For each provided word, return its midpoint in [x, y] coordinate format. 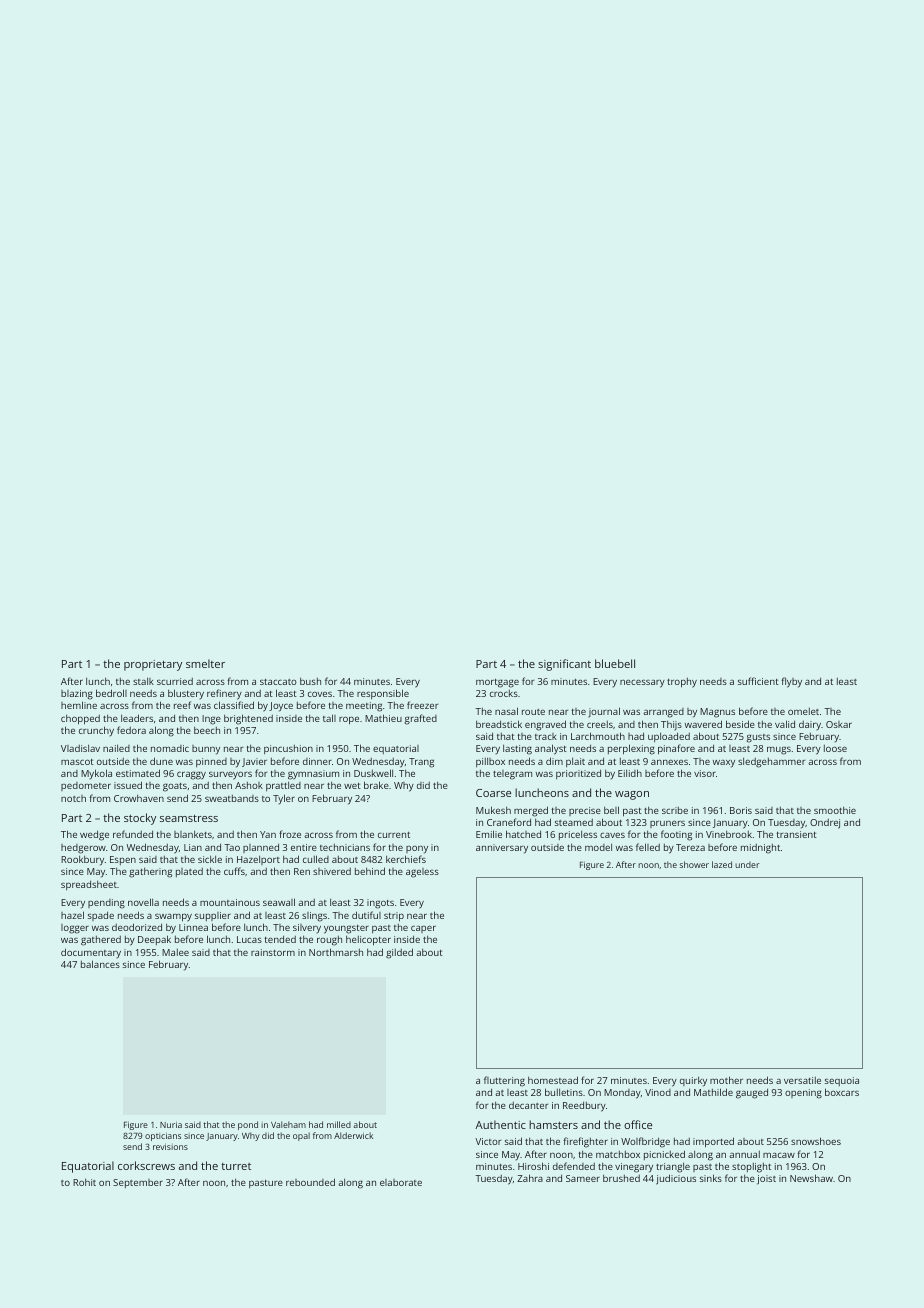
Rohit [84, 1182]
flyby [791, 682]
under [747, 865]
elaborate [401, 1182]
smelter [205, 663]
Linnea [193, 927]
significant [564, 665]
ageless [422, 873]
